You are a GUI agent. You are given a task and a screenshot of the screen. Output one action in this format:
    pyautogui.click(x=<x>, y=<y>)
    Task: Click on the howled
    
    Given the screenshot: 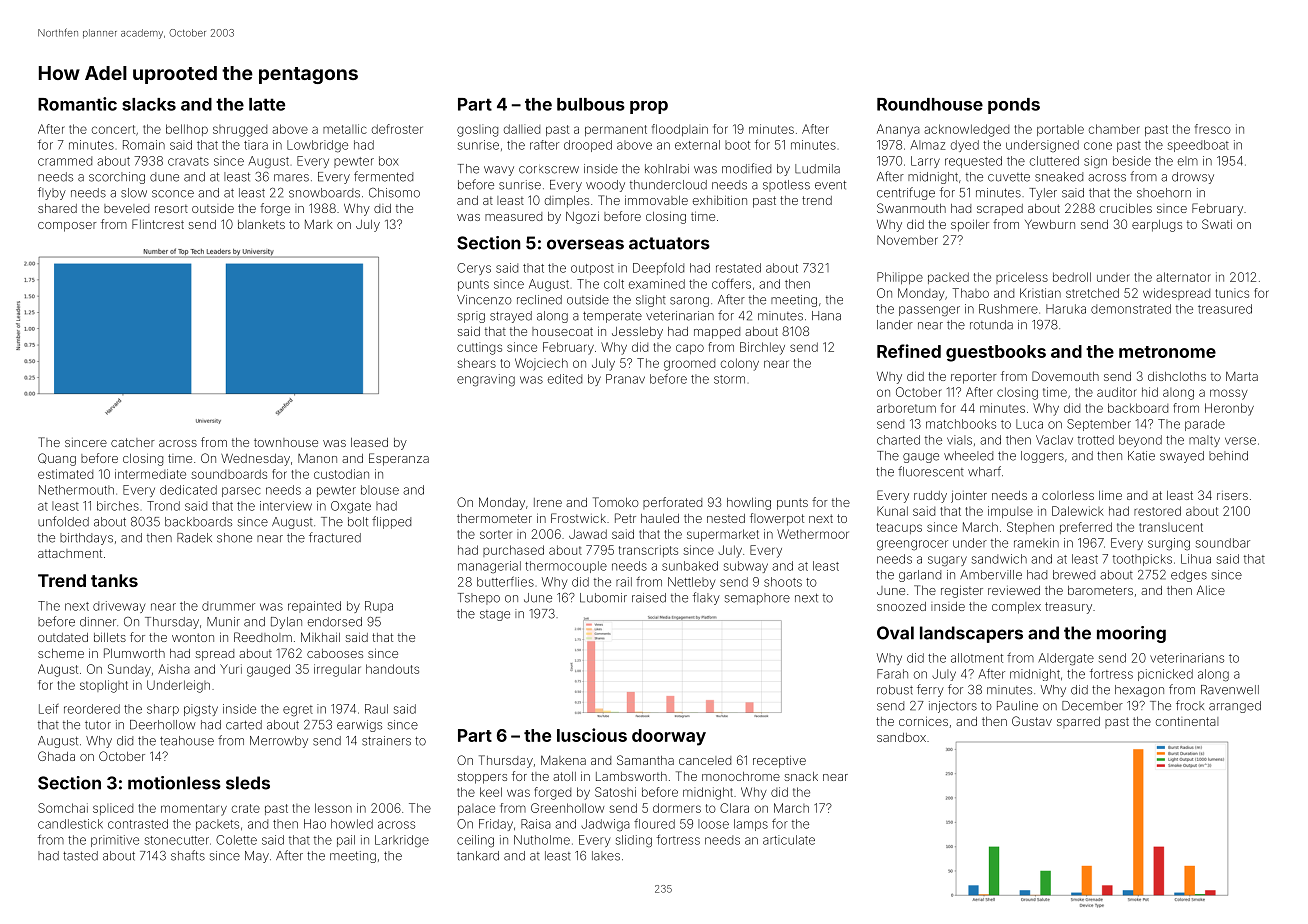 What is the action you would take?
    pyautogui.click(x=352, y=824)
